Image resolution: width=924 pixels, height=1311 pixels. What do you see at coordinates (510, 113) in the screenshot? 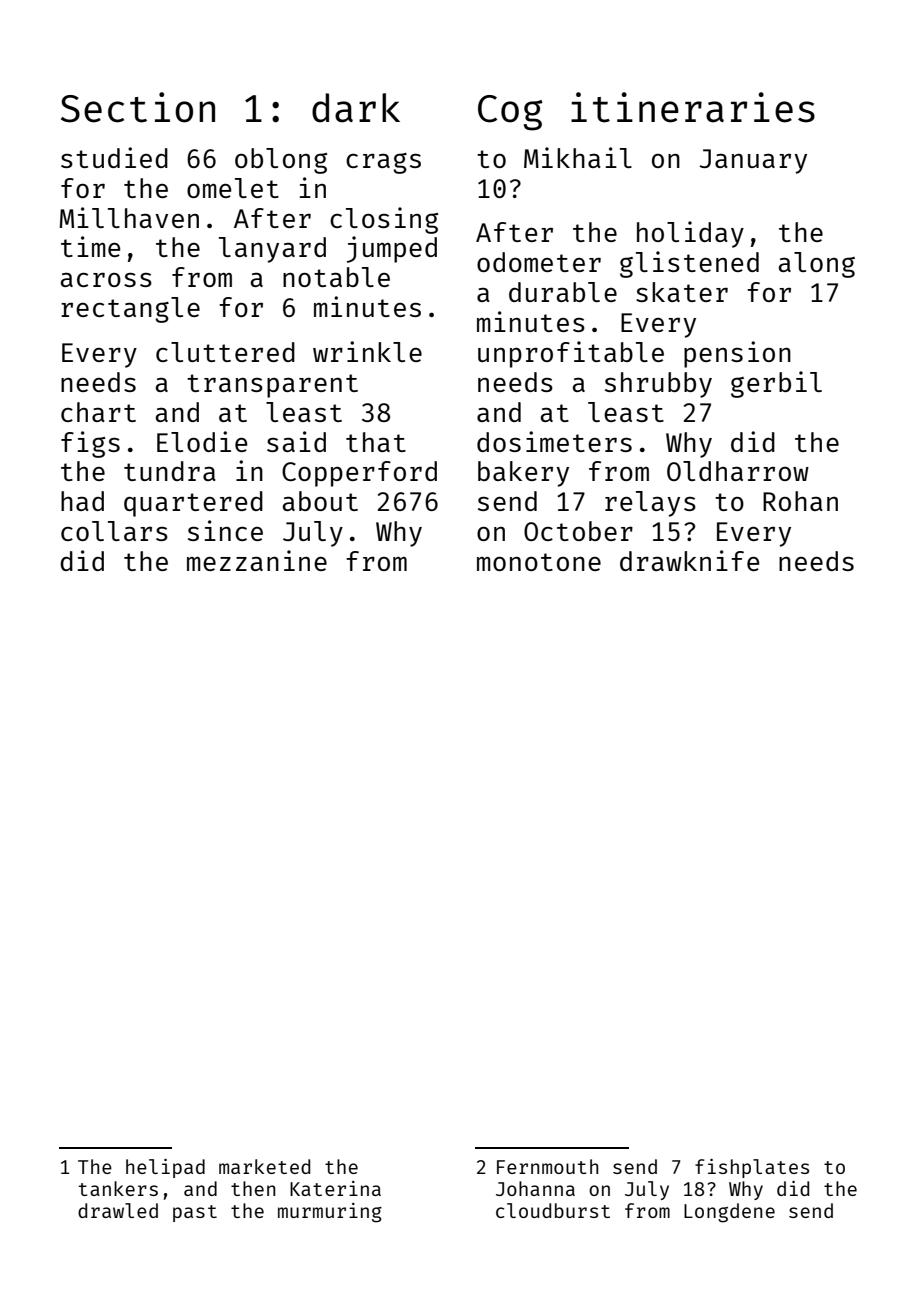
I see `Cog` at bounding box center [510, 113].
